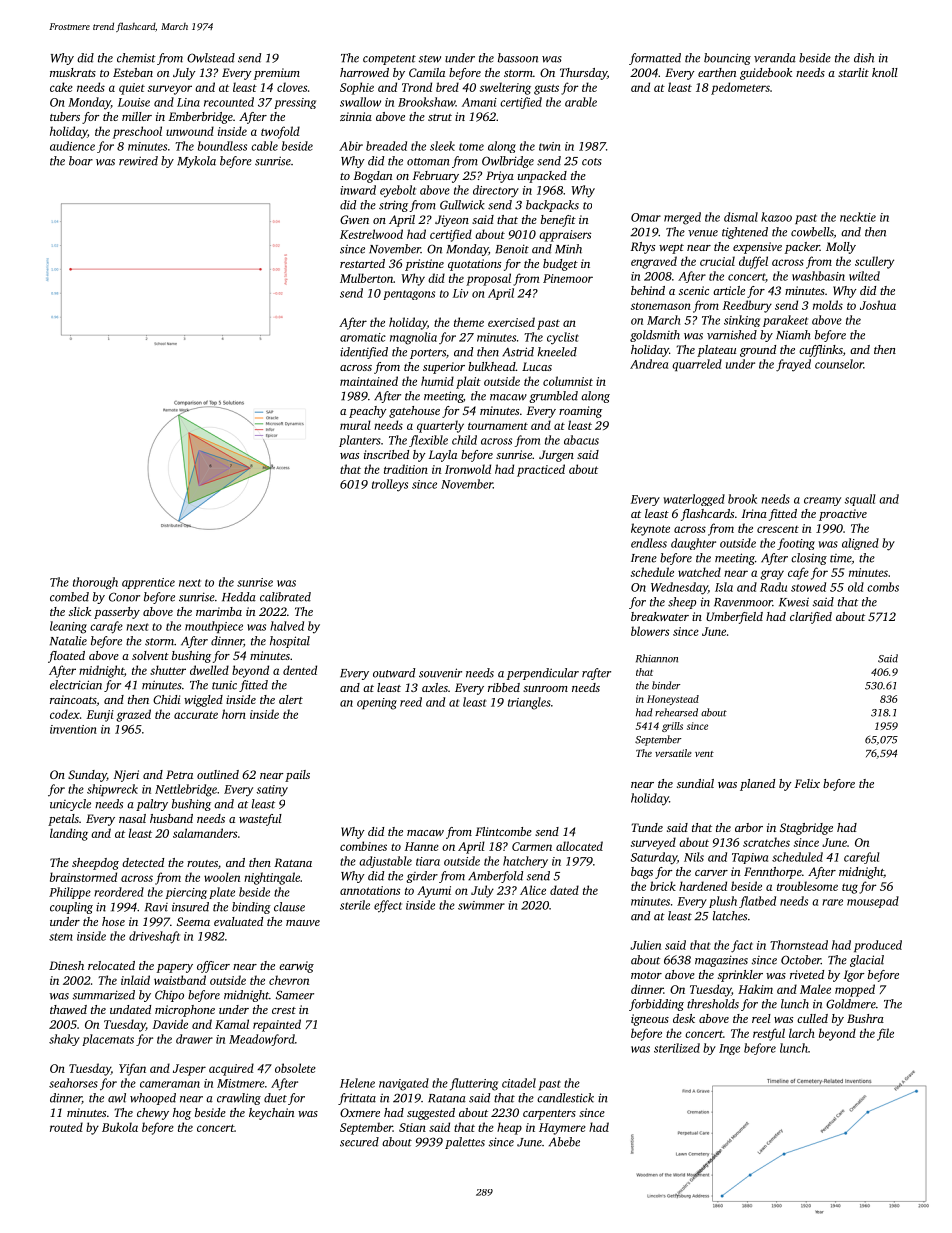 Image resolution: width=952 pixels, height=1233 pixels. What do you see at coordinates (543, 674) in the screenshot?
I see `perpendicular` at bounding box center [543, 674].
